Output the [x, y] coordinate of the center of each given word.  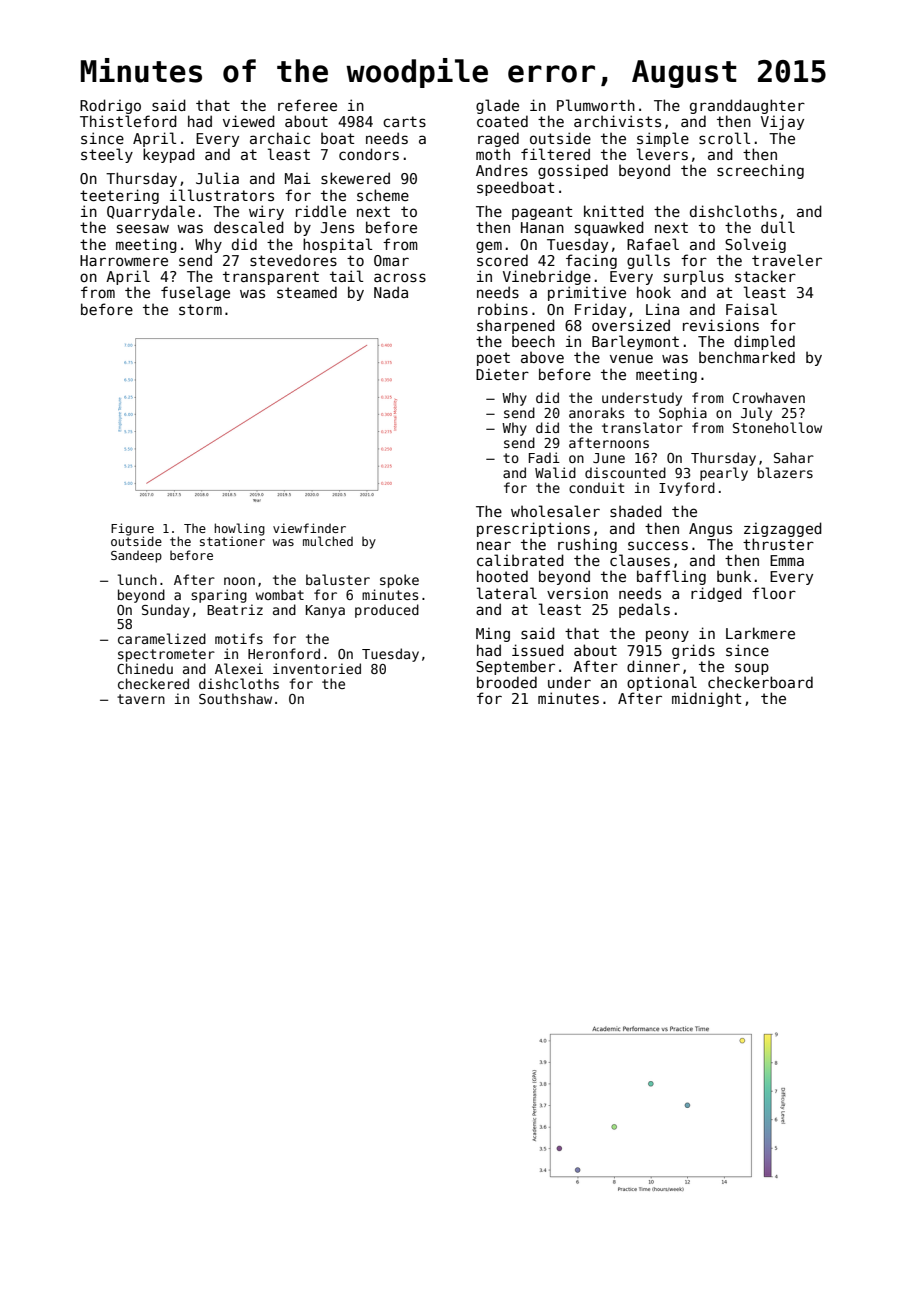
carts [404, 121]
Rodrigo [110, 106]
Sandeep [136, 557]
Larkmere [760, 633]
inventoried [317, 668]
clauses [640, 560]
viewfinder [309, 528]
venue [631, 358]
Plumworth [596, 105]
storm [200, 309]
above [542, 357]
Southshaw [235, 698]
